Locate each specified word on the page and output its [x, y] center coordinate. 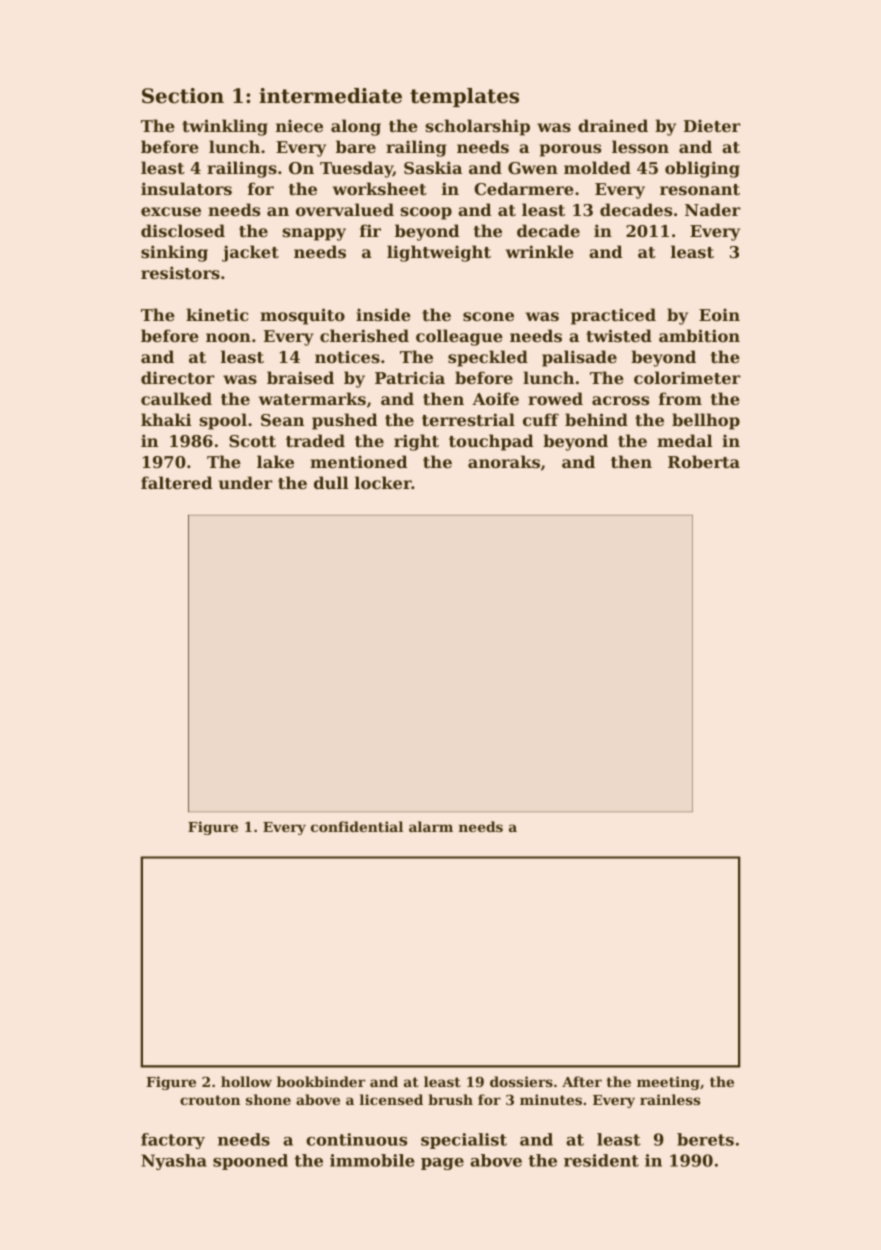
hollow [246, 1081]
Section [183, 96]
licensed [391, 1099]
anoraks [504, 461]
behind [596, 419]
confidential [357, 826]
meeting [668, 1083]
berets [705, 1139]
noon [228, 337]
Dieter [712, 125]
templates [464, 97]
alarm [431, 826]
